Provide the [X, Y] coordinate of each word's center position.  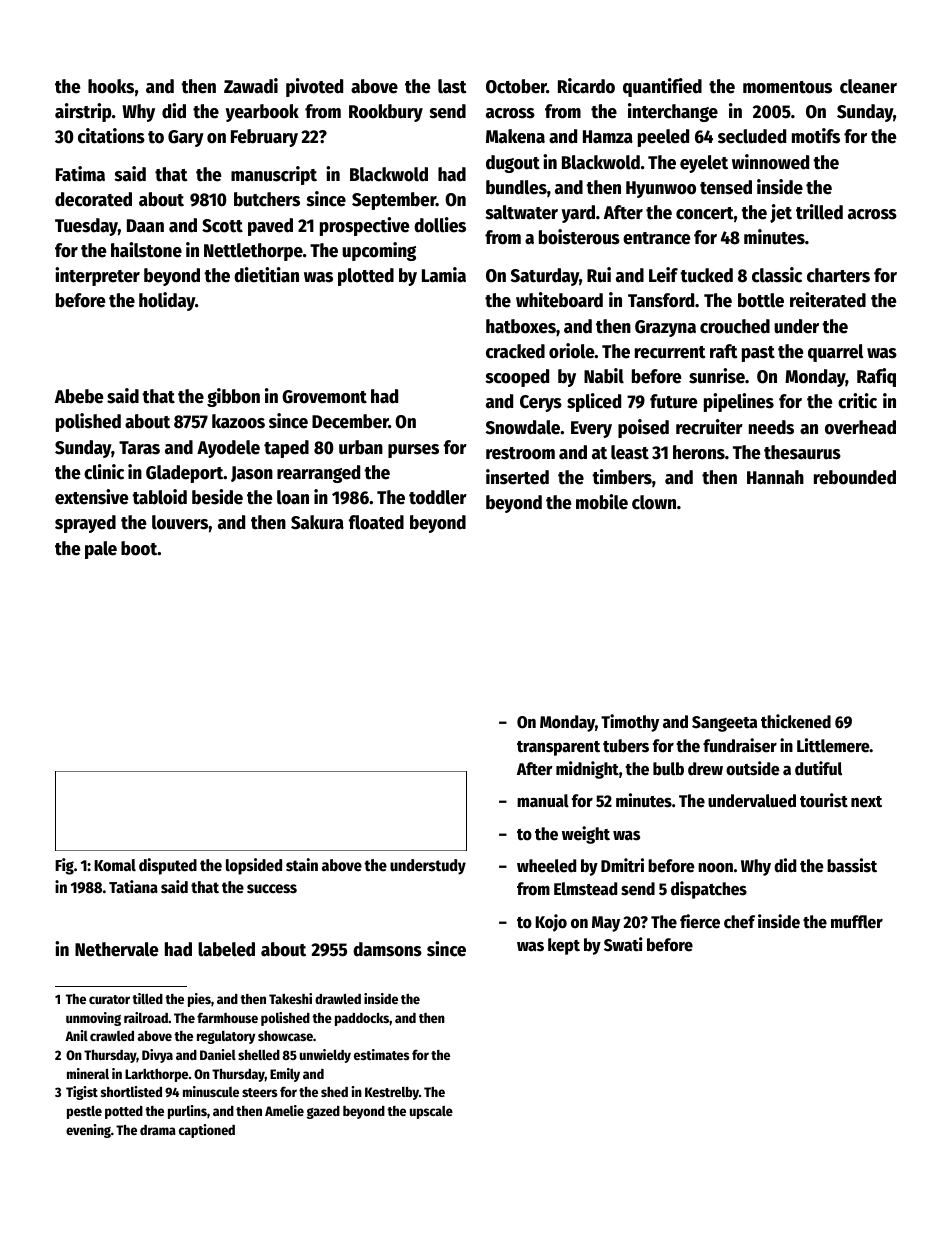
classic [777, 275]
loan [293, 497]
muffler [857, 922]
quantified [662, 87]
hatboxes [521, 326]
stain [302, 865]
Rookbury [386, 113]
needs [771, 427]
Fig [64, 866]
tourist [824, 800]
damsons [387, 949]
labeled [226, 949]
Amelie [284, 1110]
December [350, 421]
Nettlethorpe [253, 252]
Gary [186, 138]
